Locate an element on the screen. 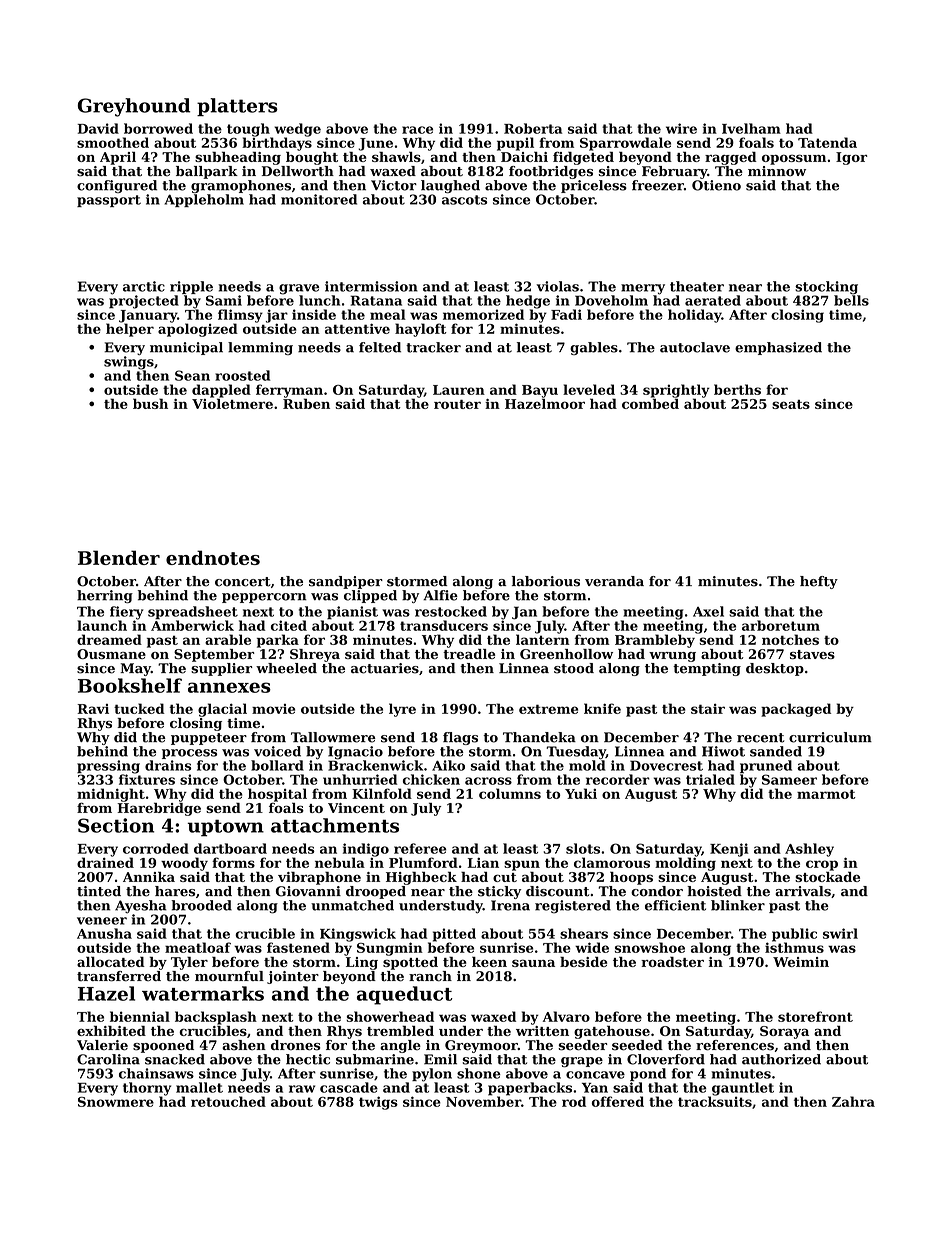 This screenshot has height=1233, width=952. twigs is located at coordinates (378, 1103).
